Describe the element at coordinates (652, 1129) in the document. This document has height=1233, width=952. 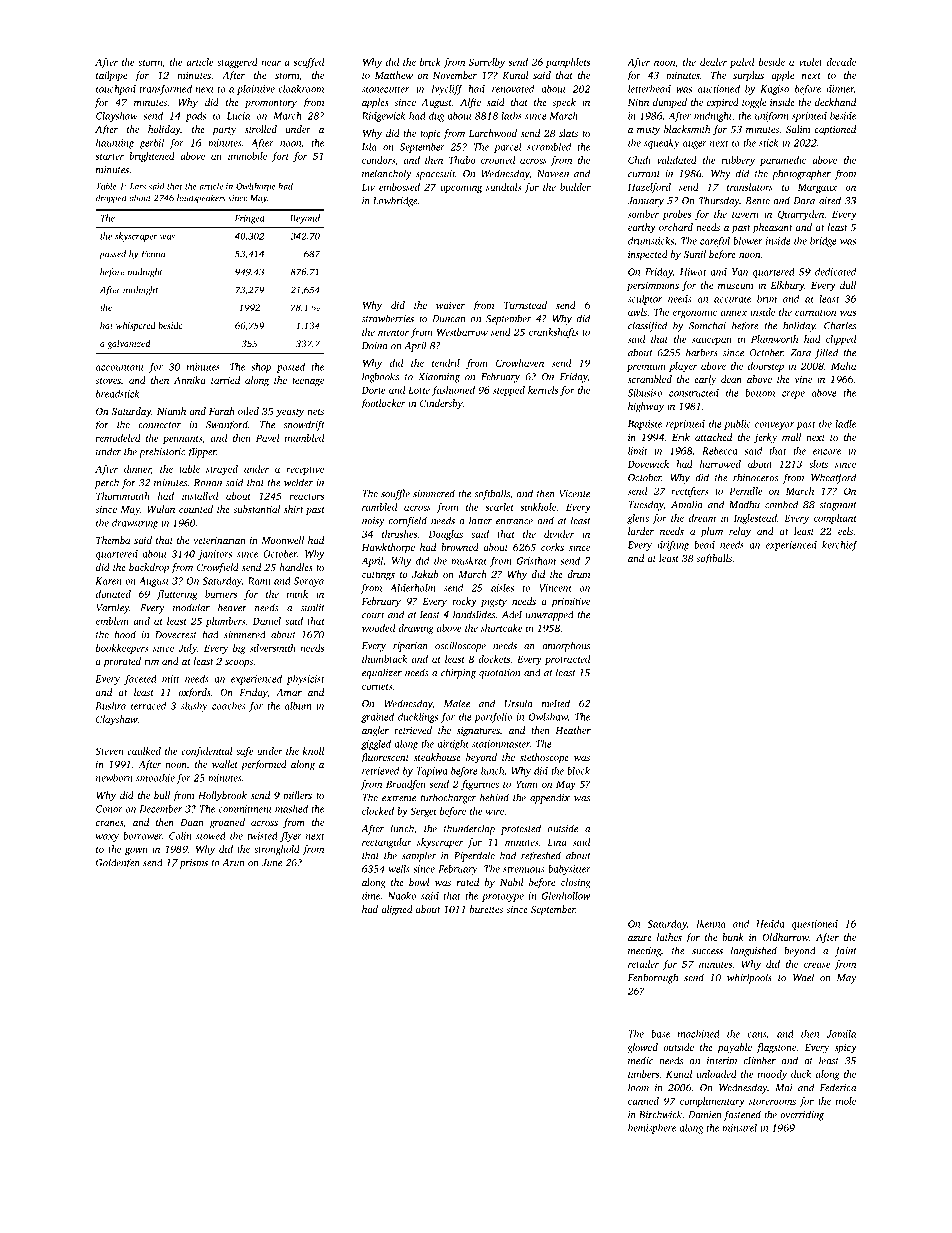
I see `hemisphere` at that location.
